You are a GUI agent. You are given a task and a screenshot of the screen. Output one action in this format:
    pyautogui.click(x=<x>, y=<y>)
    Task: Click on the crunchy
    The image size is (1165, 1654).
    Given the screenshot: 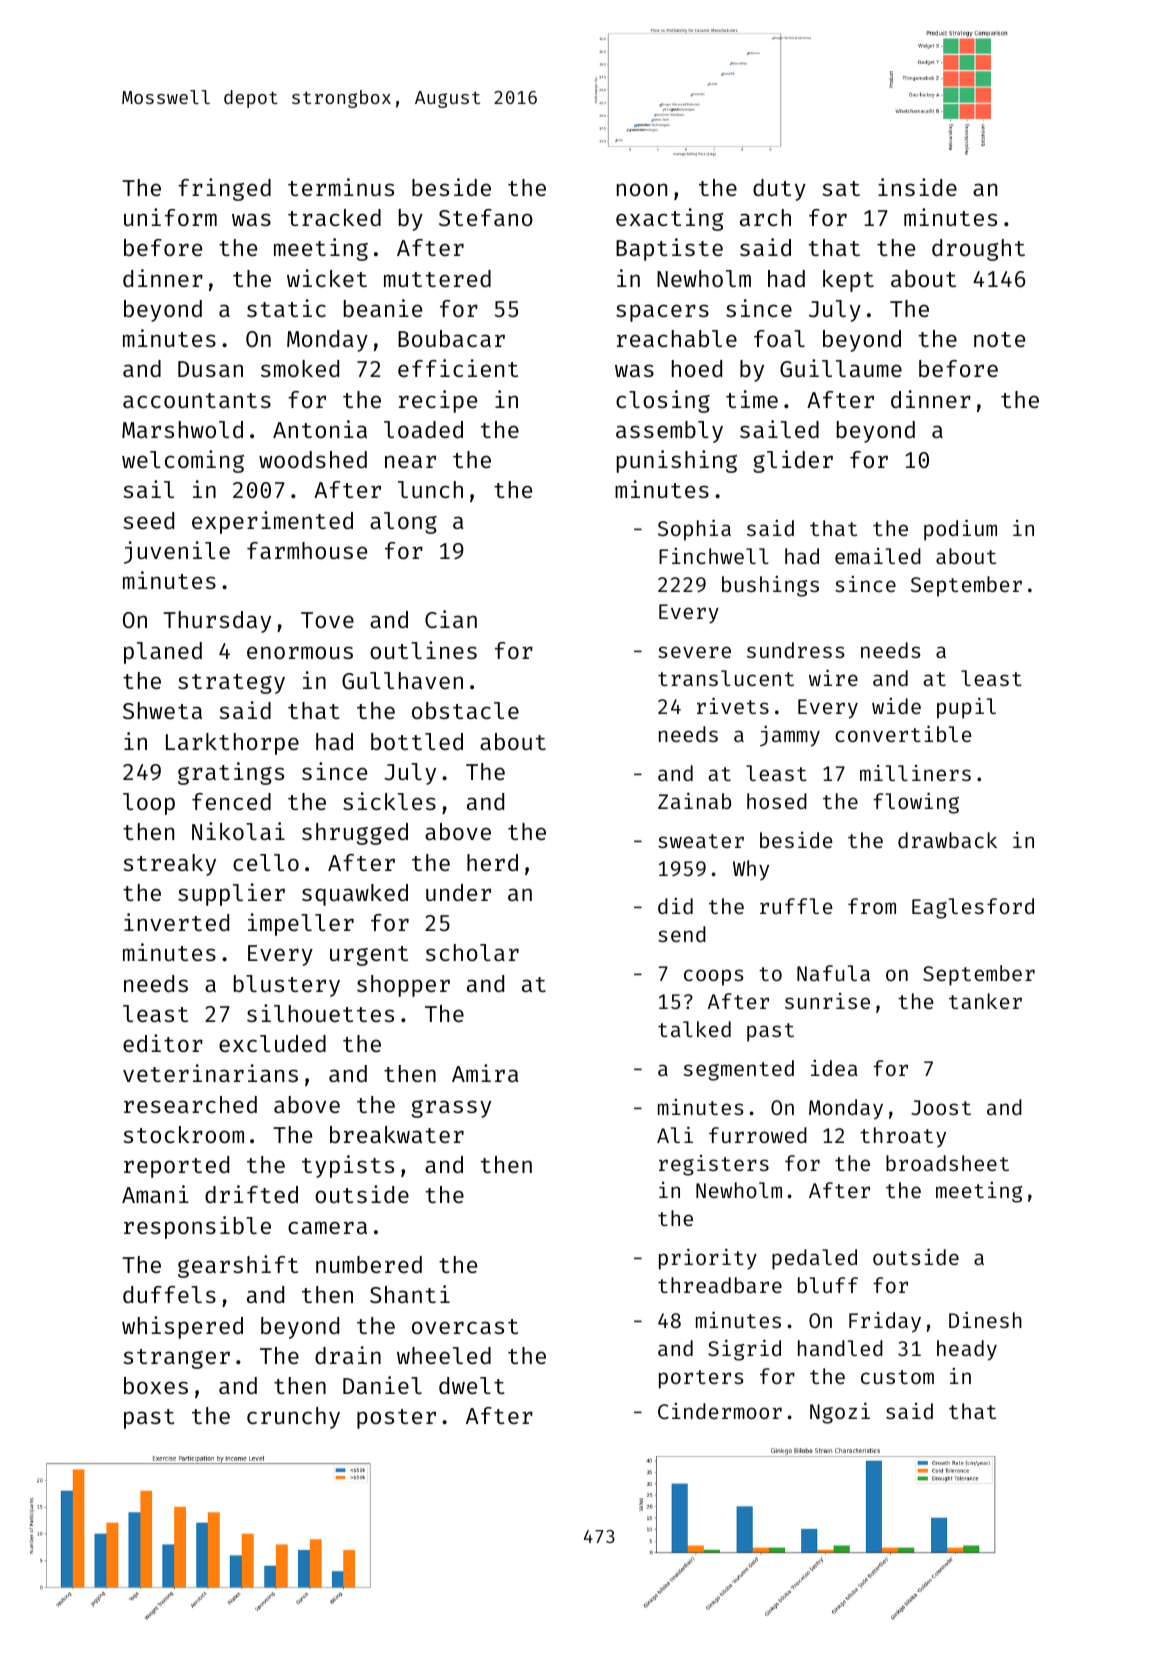 What is the action you would take?
    pyautogui.click(x=293, y=1418)
